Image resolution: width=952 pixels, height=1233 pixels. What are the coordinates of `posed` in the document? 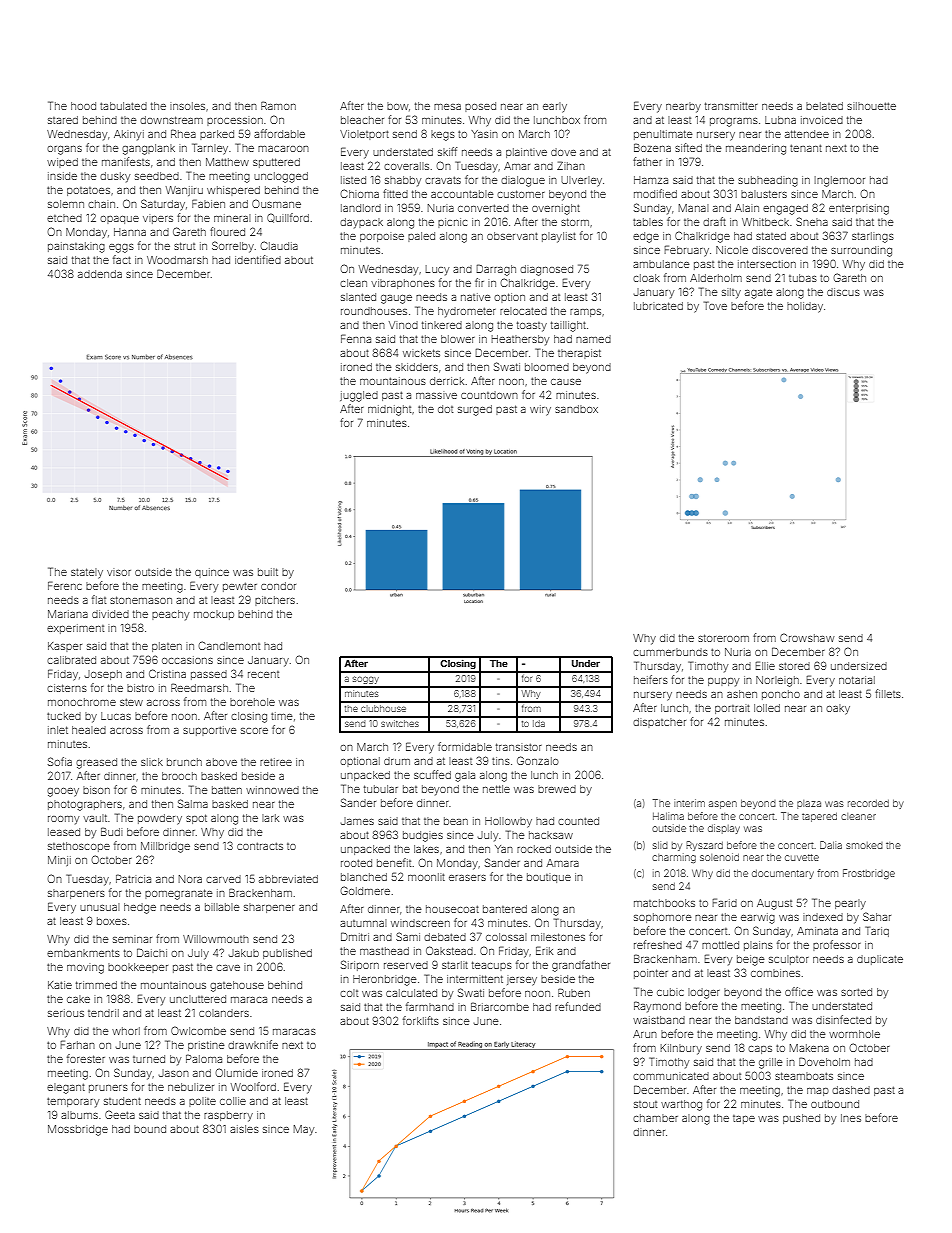 It's located at (480, 107).
